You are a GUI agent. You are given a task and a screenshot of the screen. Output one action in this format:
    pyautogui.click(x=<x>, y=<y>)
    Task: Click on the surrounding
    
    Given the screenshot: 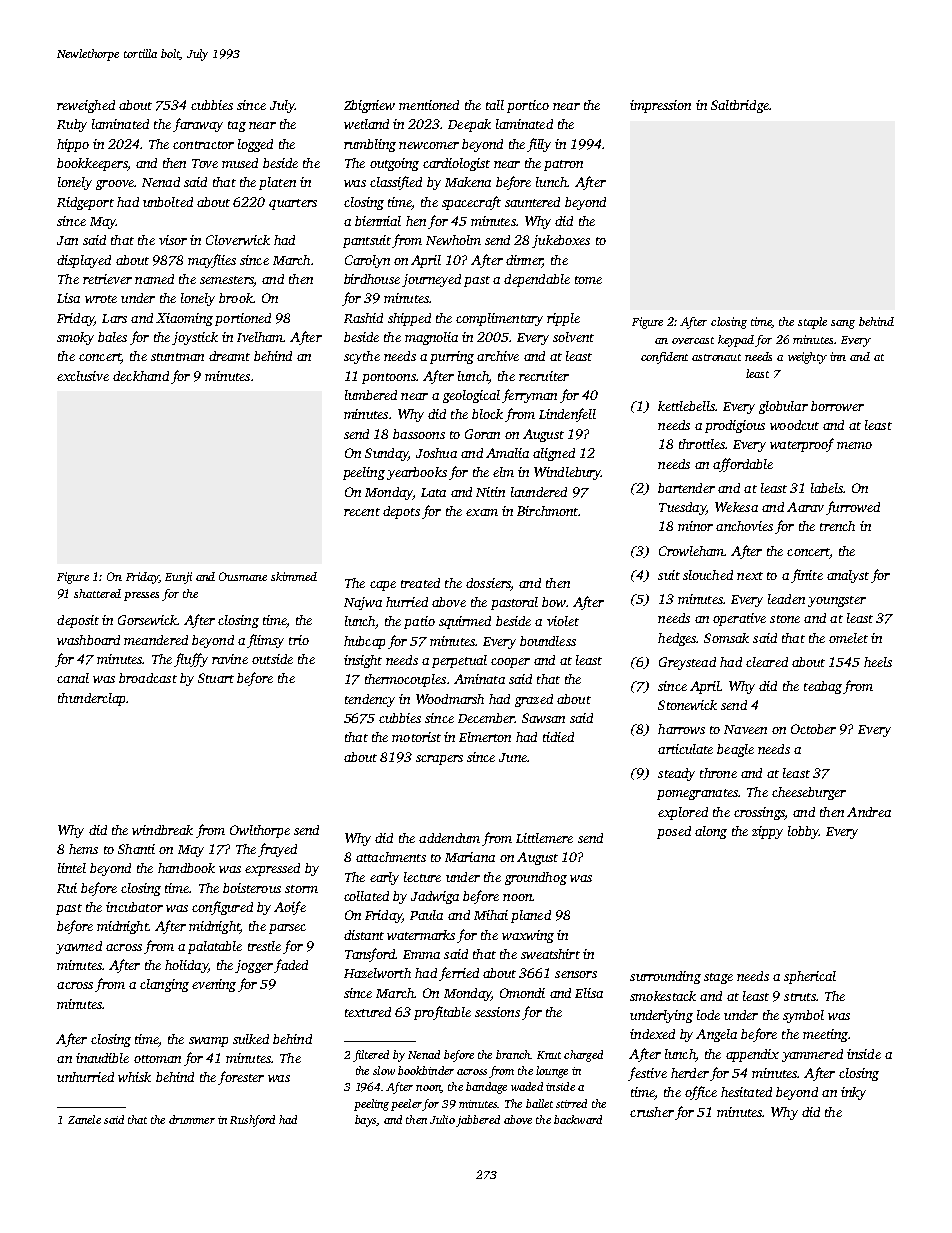 What is the action you would take?
    pyautogui.click(x=665, y=977)
